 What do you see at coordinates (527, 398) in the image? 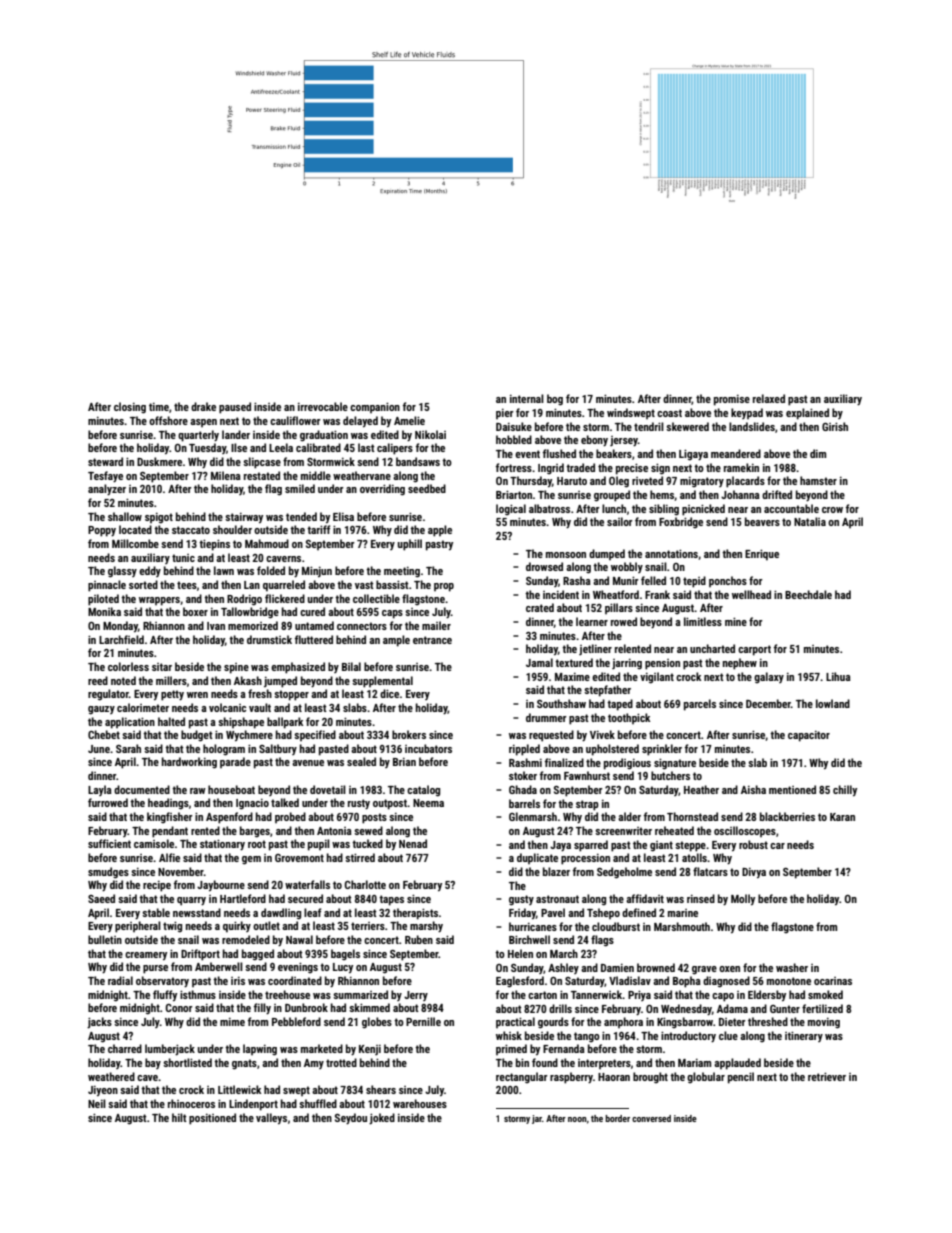
I see `internal` at bounding box center [527, 398].
